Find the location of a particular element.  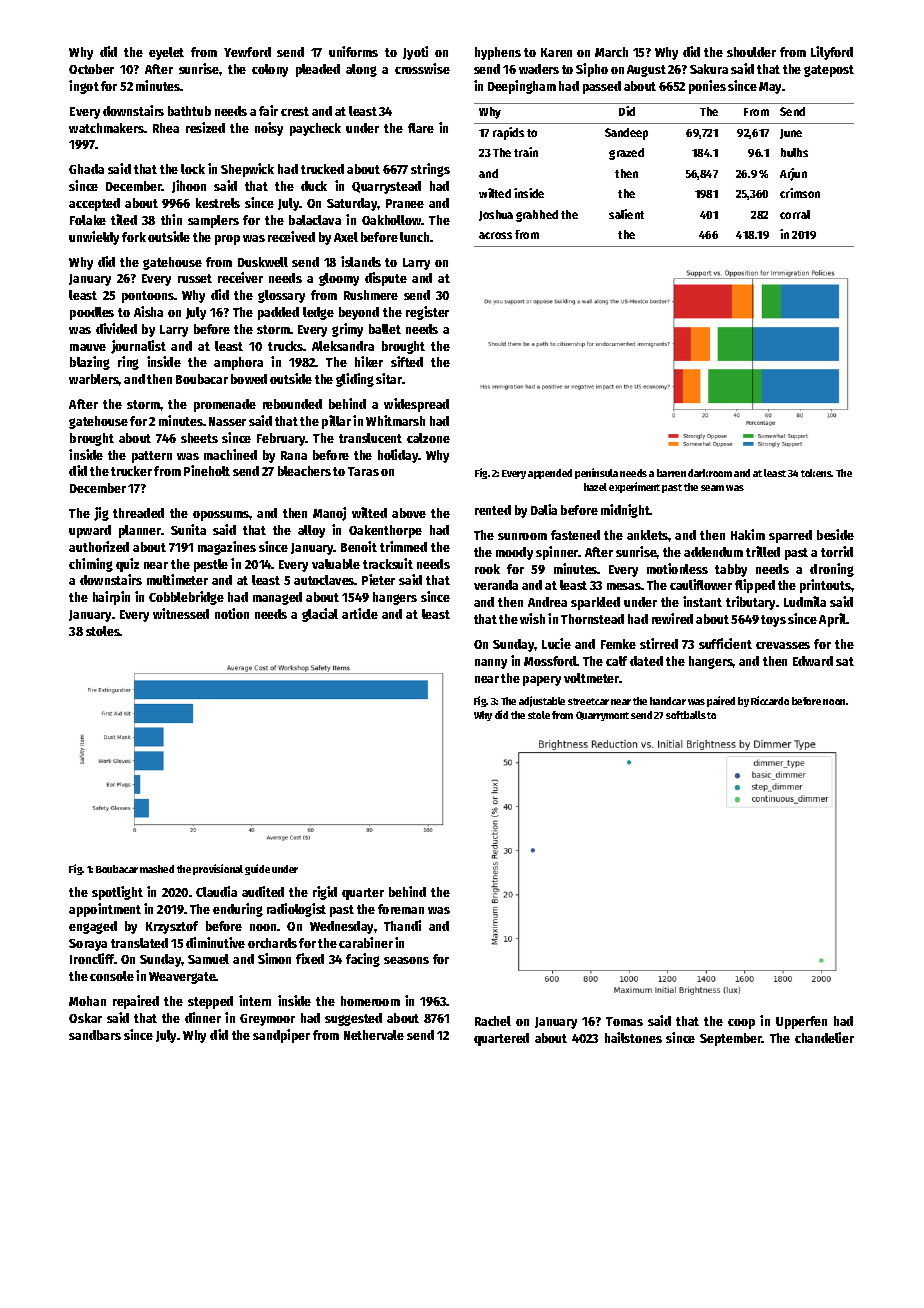

diminutive is located at coordinates (215, 942).
